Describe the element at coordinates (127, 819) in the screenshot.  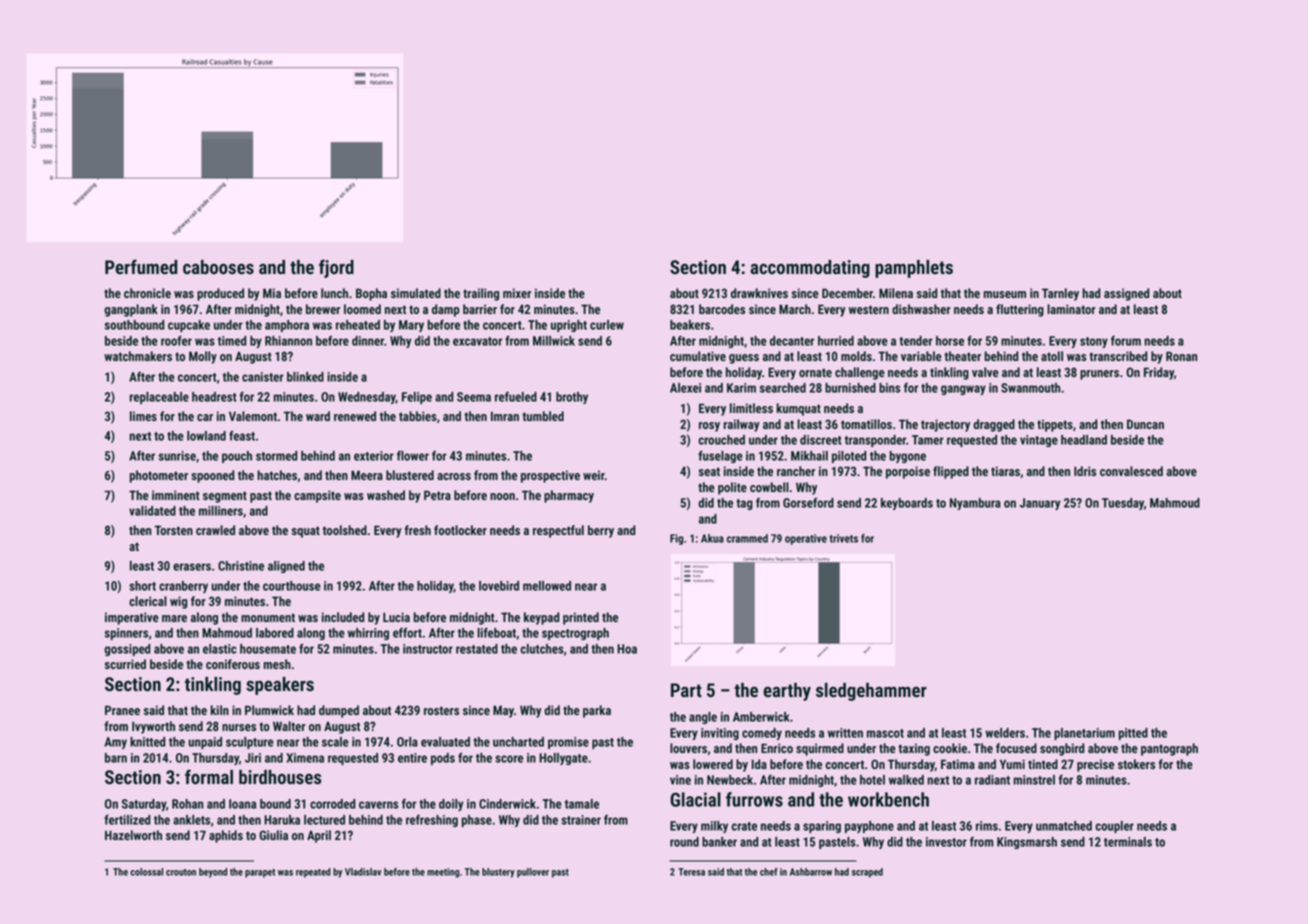
I see `fertilized` at that location.
